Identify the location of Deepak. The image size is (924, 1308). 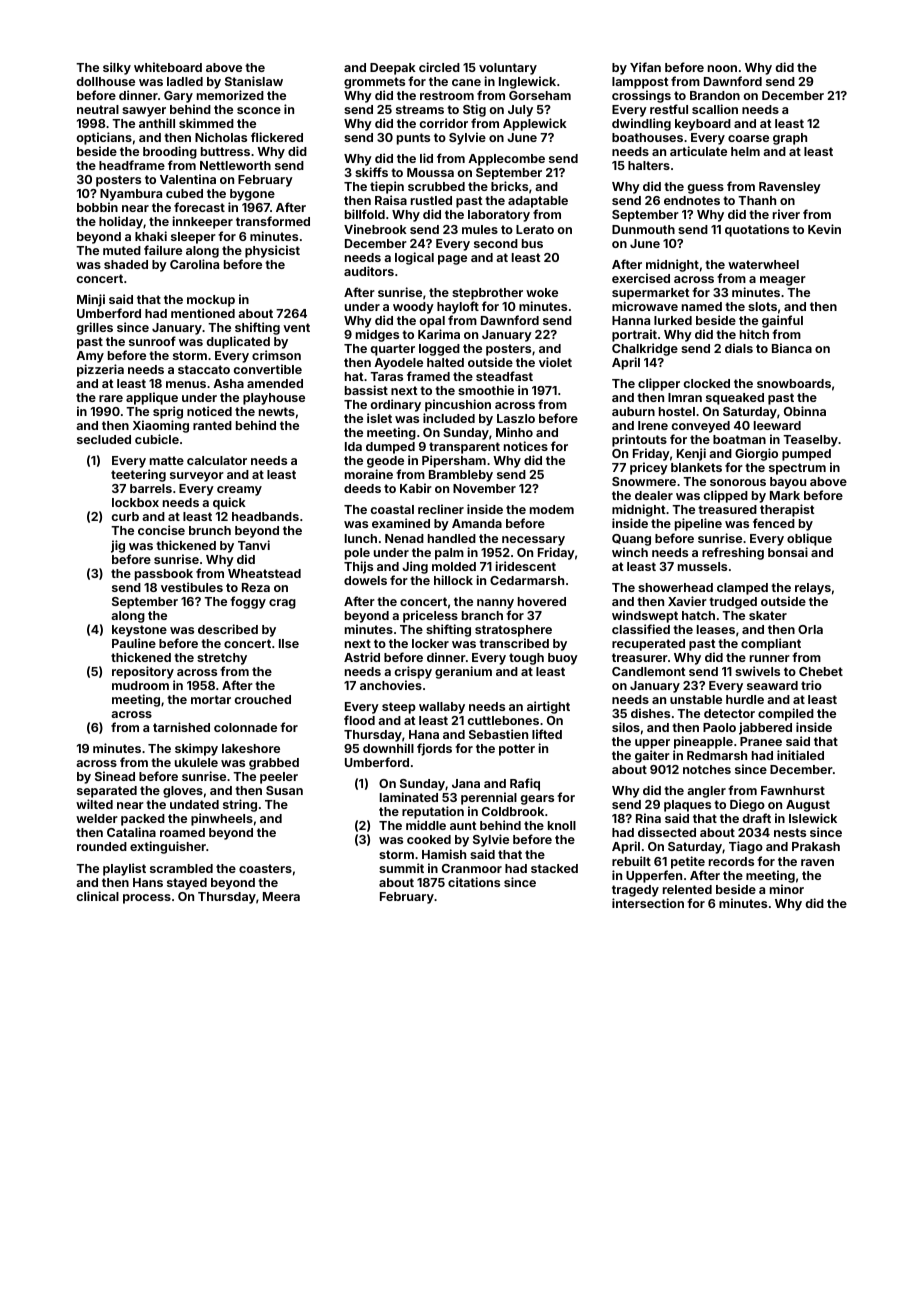
(393, 69).
